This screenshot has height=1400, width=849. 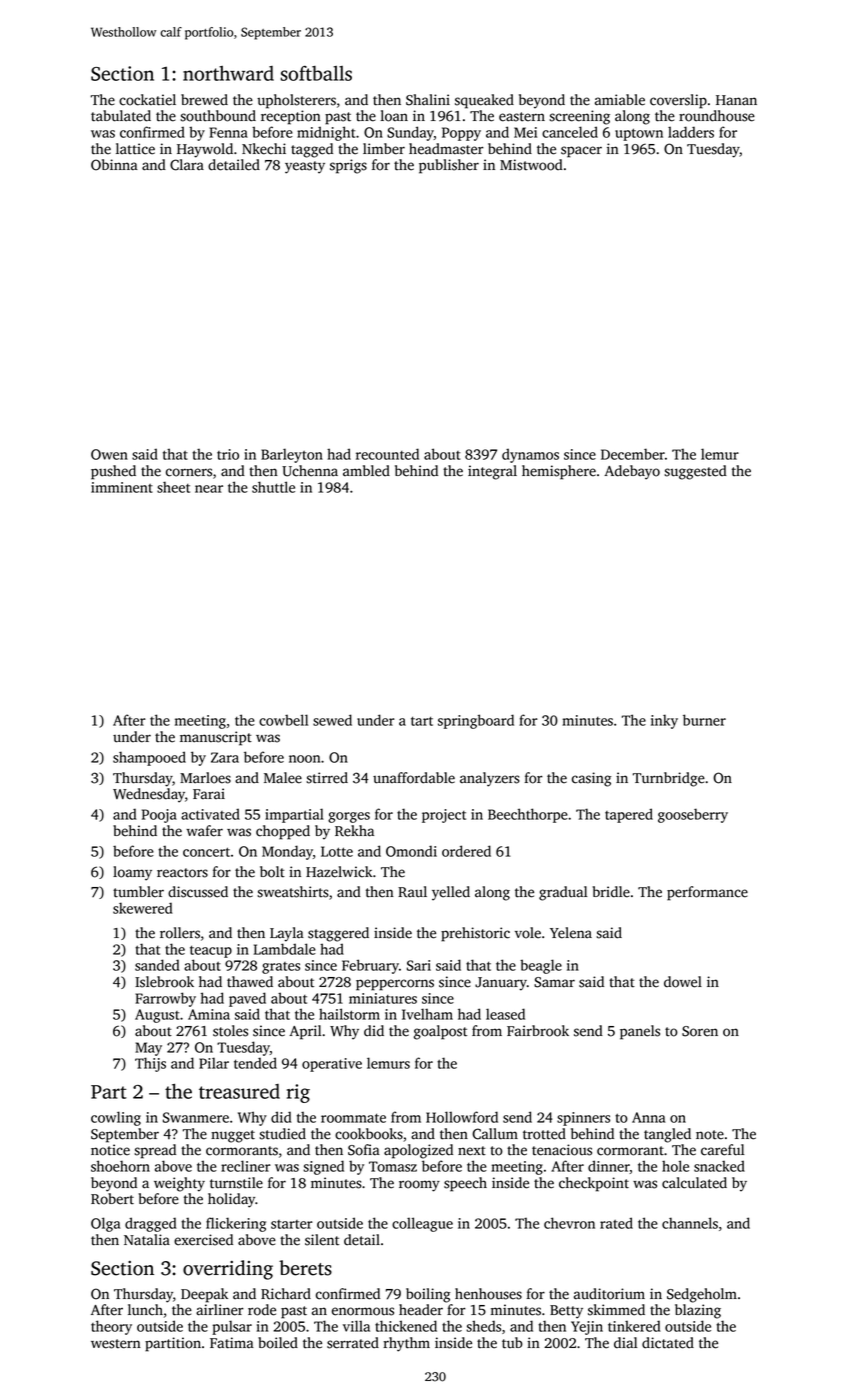 What do you see at coordinates (292, 455) in the screenshot?
I see `Barleyton` at bounding box center [292, 455].
